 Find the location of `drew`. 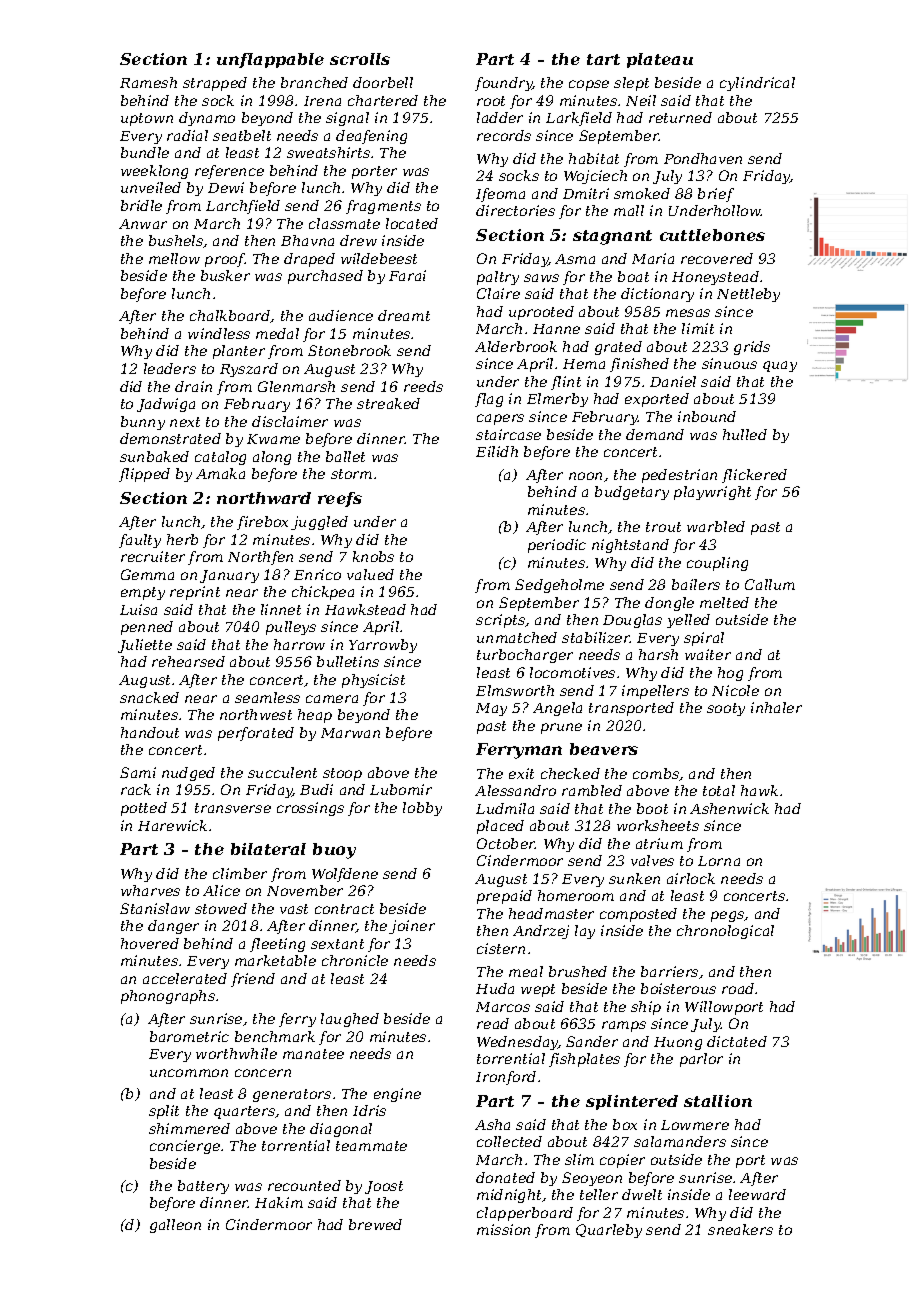

drew is located at coordinates (358, 240).
